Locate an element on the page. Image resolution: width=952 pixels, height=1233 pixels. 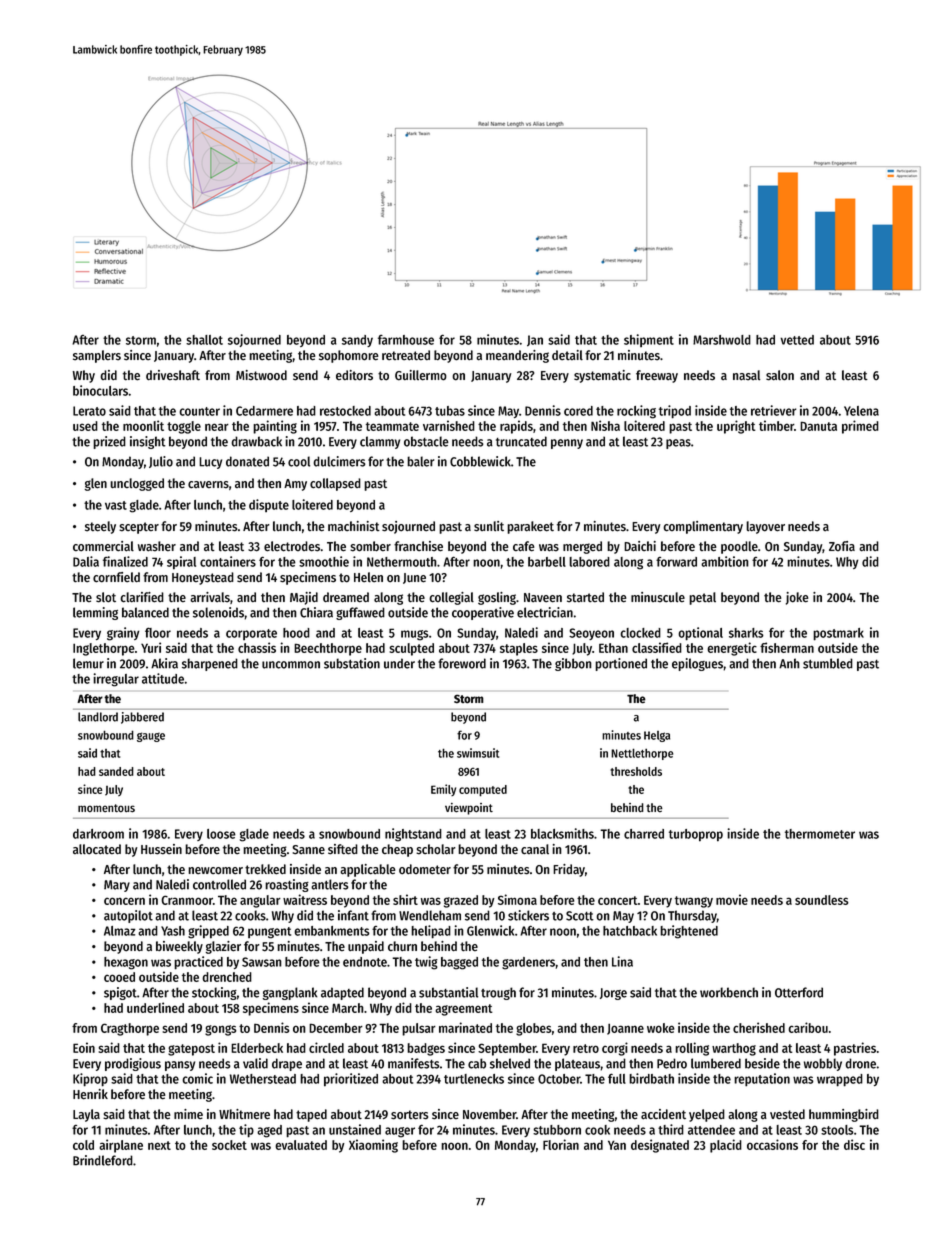
shelved is located at coordinates (510, 1063).
